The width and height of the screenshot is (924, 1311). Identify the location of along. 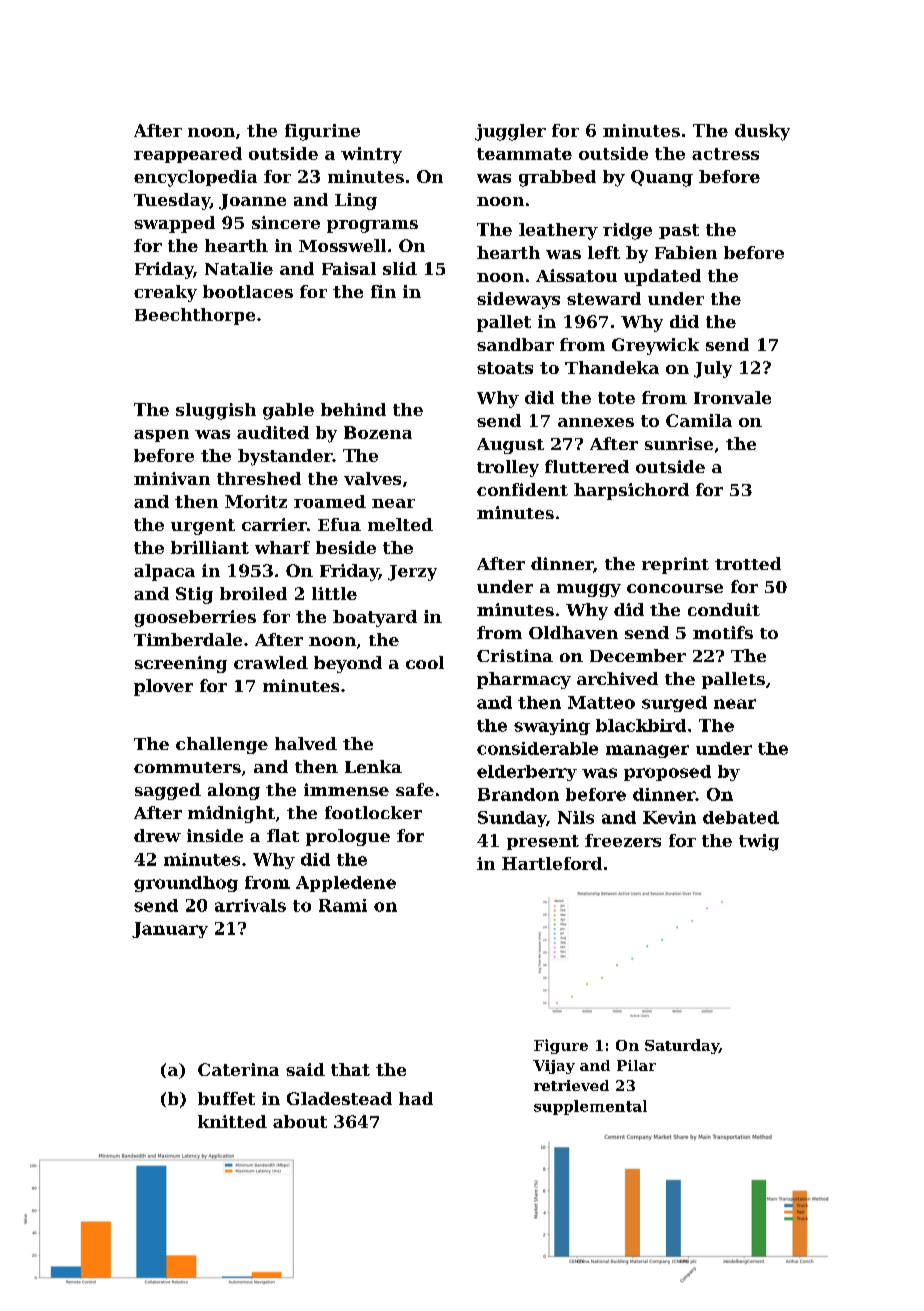
(234, 791).
